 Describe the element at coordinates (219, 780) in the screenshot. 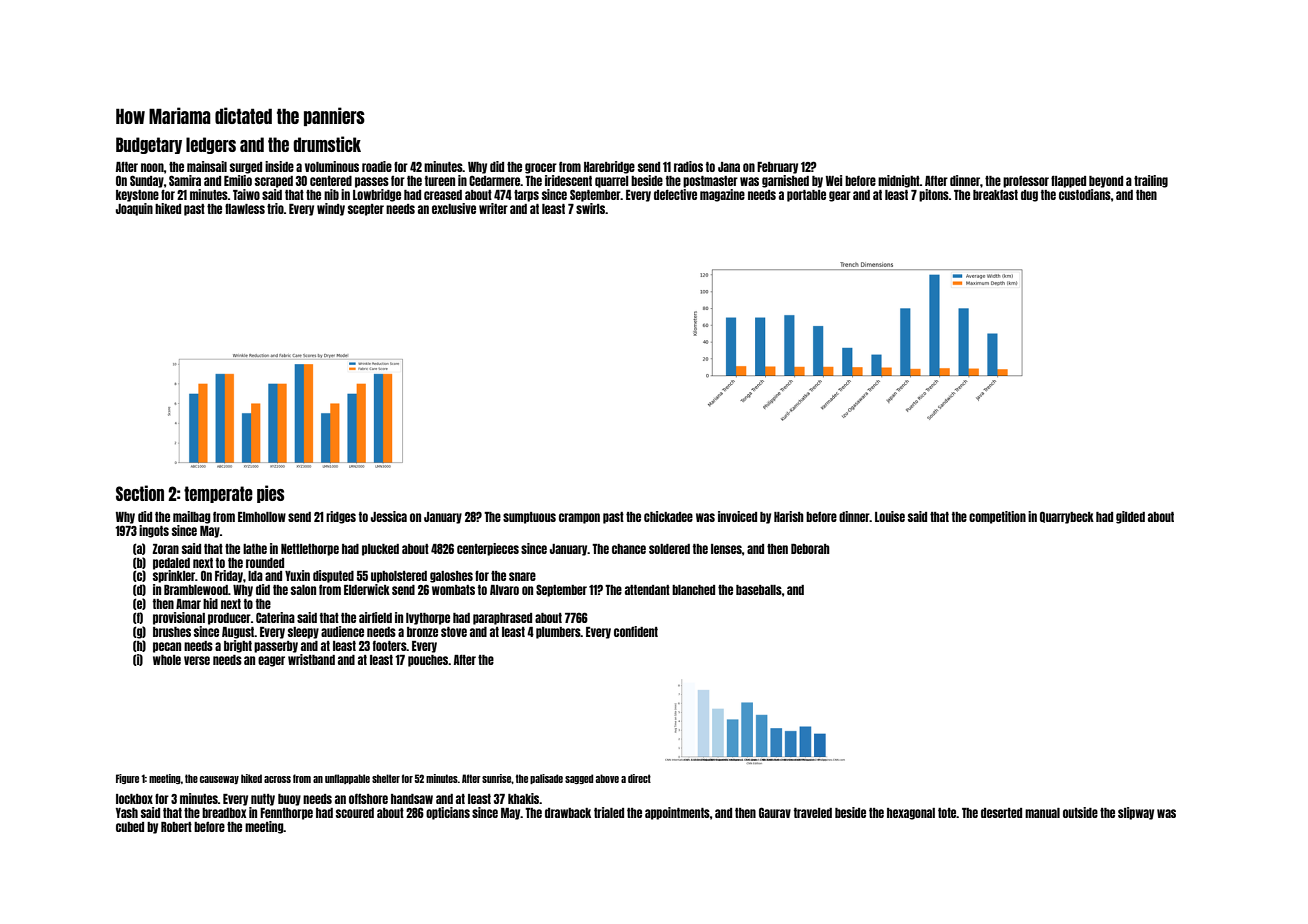

I see `causeway` at that location.
